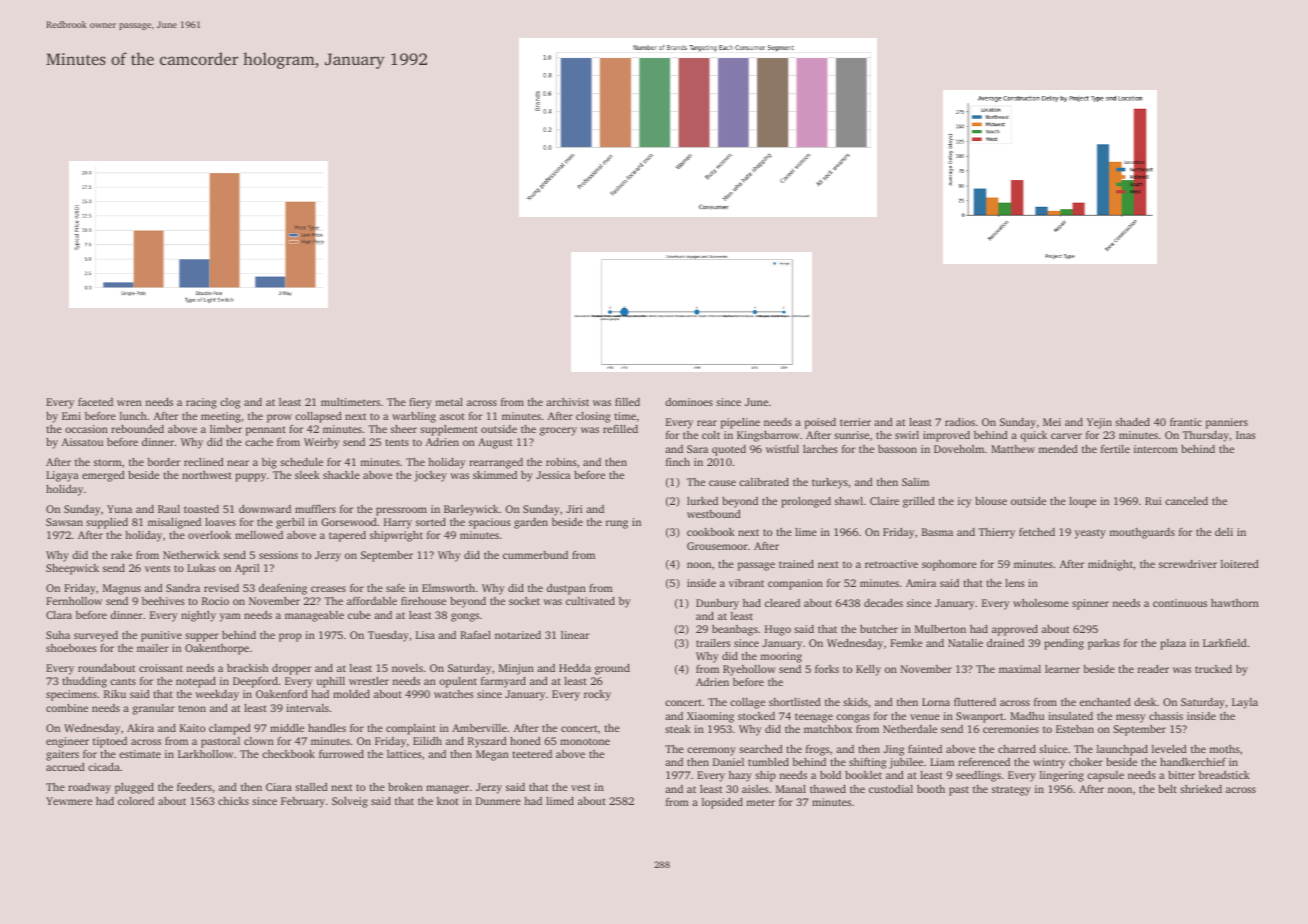 Image resolution: width=1308 pixels, height=924 pixels. Describe the element at coordinates (1235, 603) in the screenshot. I see `hawthorn` at that location.
